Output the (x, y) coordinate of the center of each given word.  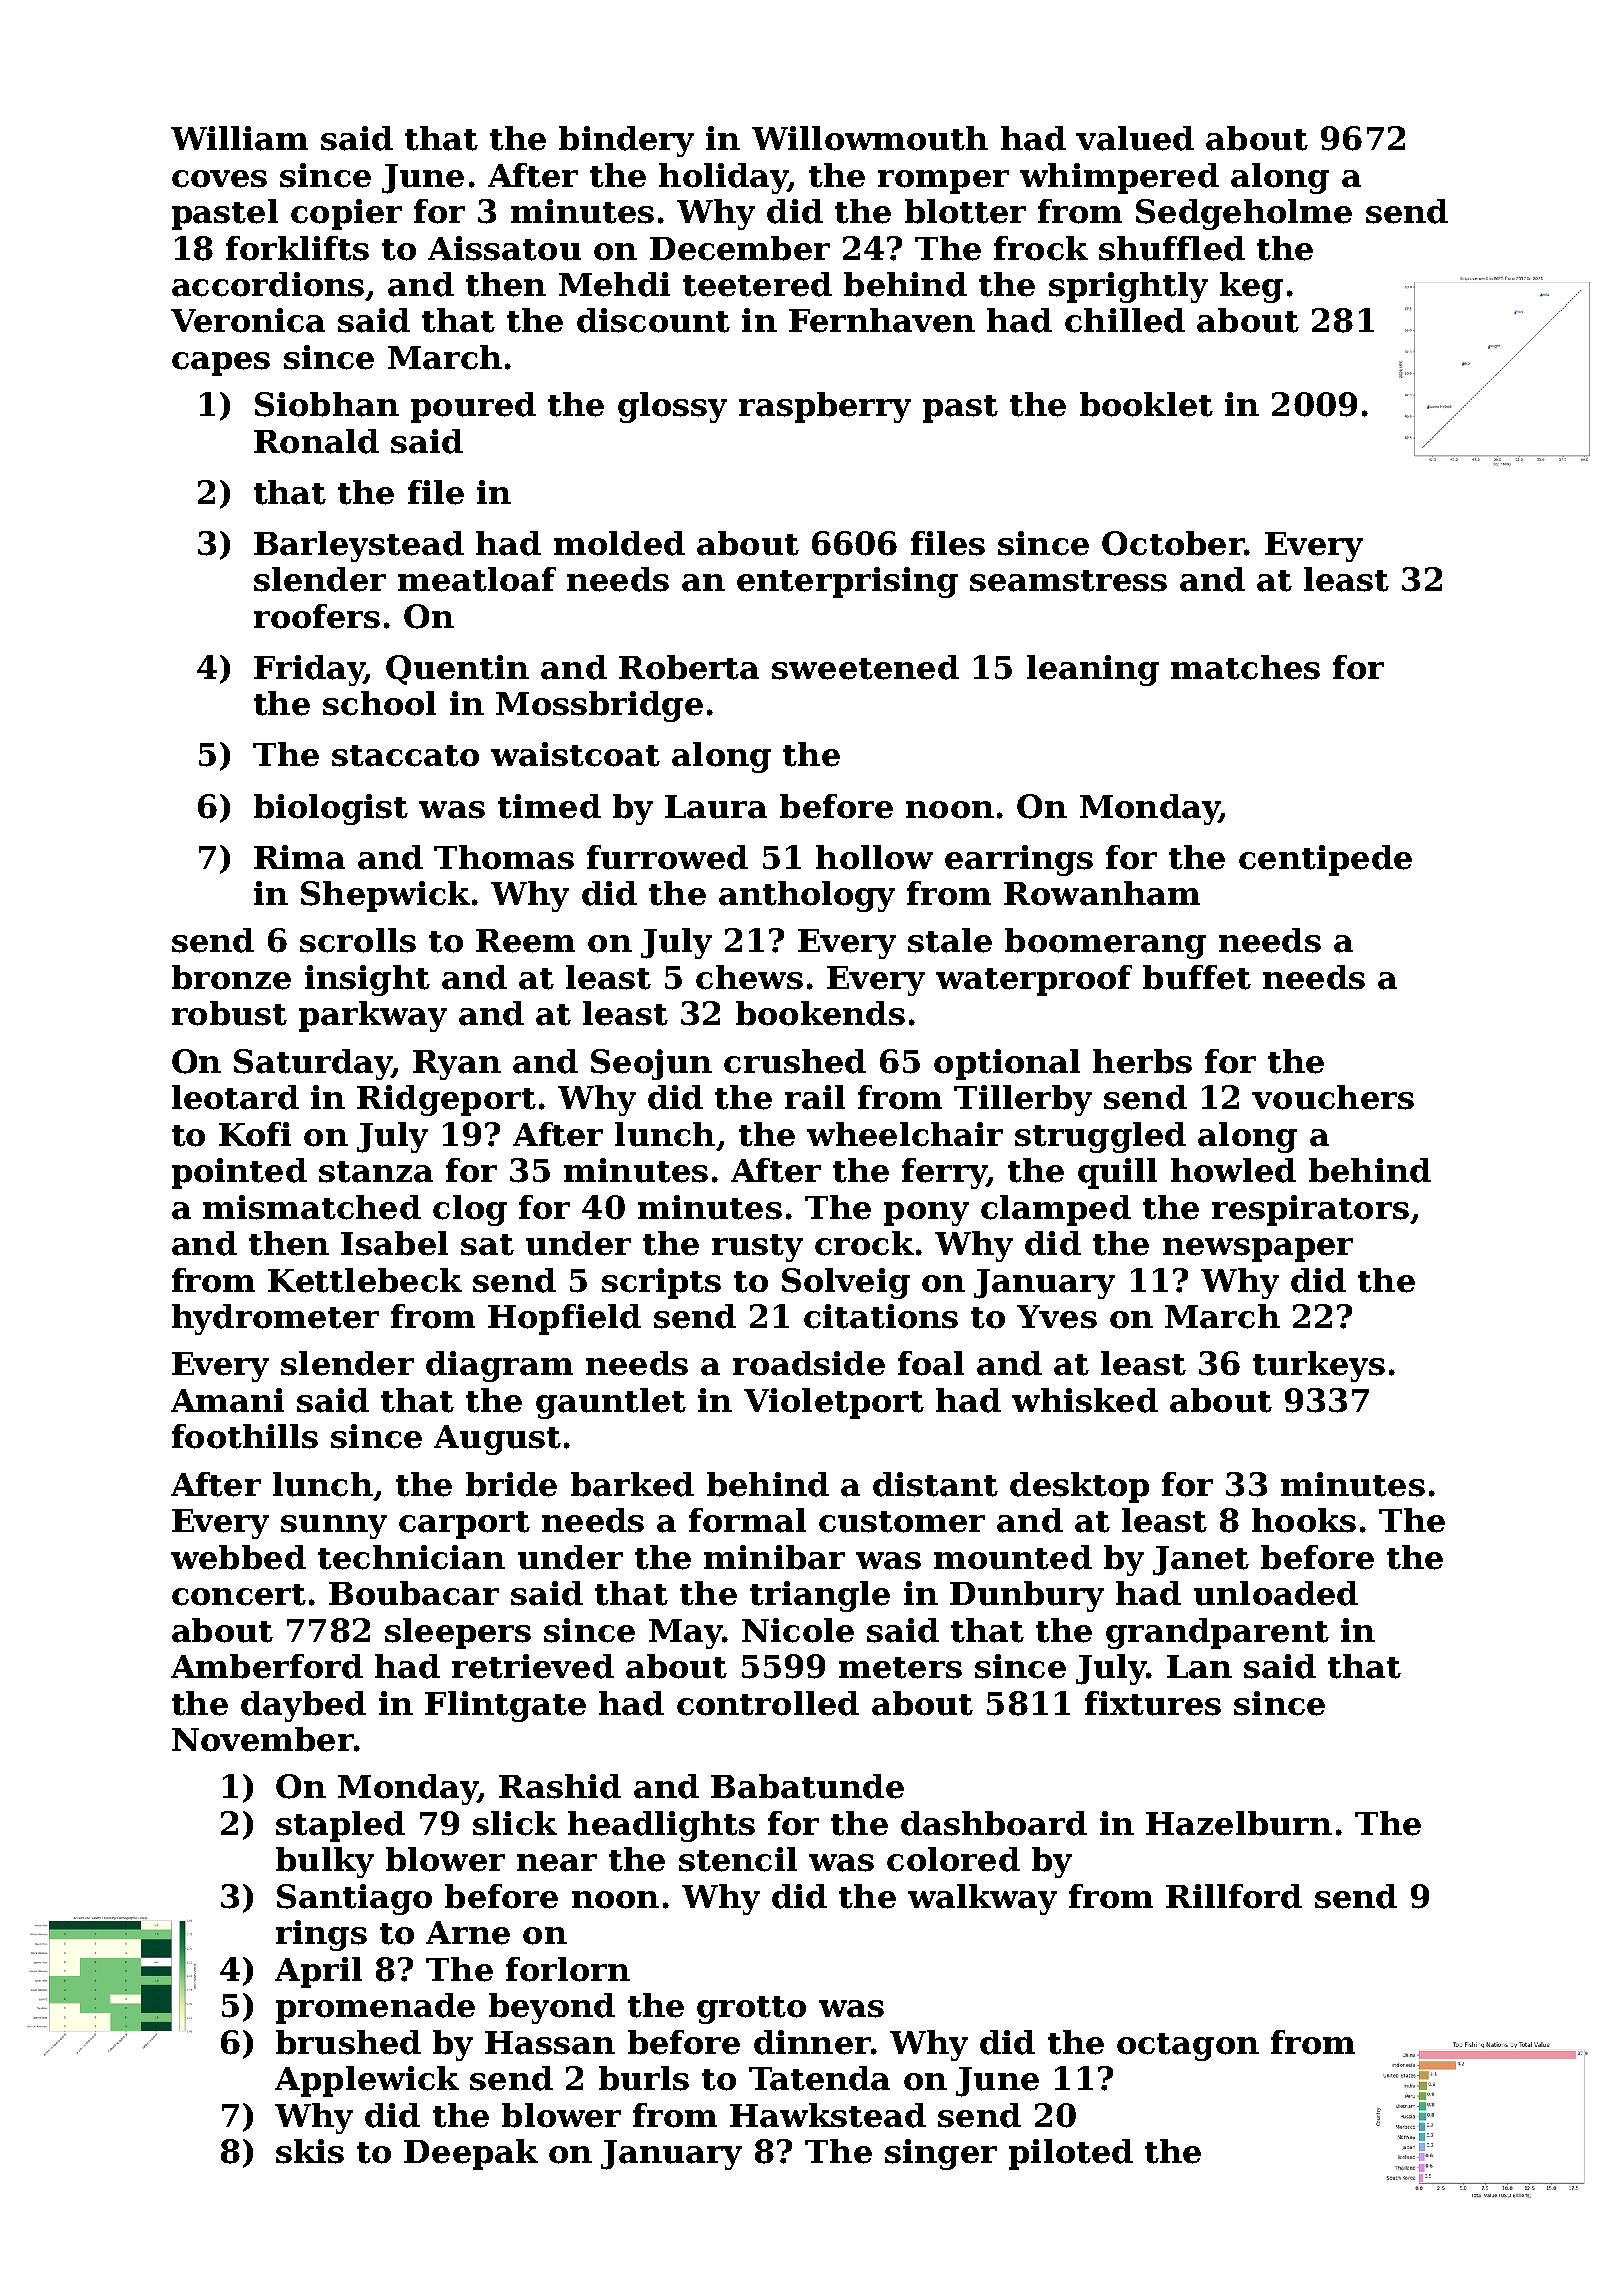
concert (239, 1595)
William (239, 138)
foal (931, 1363)
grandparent (1217, 1633)
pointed (239, 1173)
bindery (626, 141)
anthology (807, 896)
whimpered (1119, 178)
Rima (299, 857)
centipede (1325, 860)
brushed (348, 2042)
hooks (1304, 1520)
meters (900, 1668)
